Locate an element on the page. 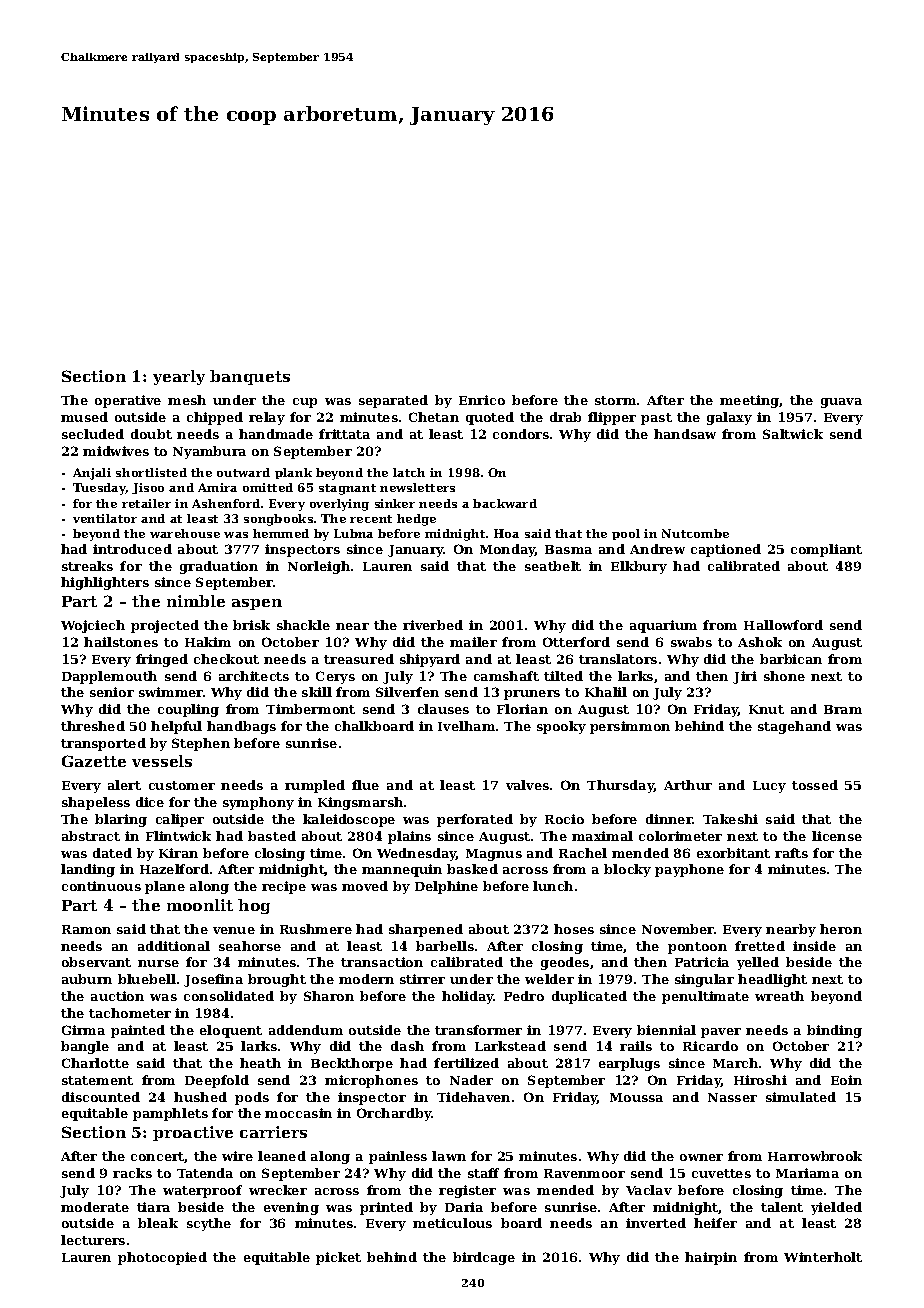  yearly is located at coordinates (179, 377).
